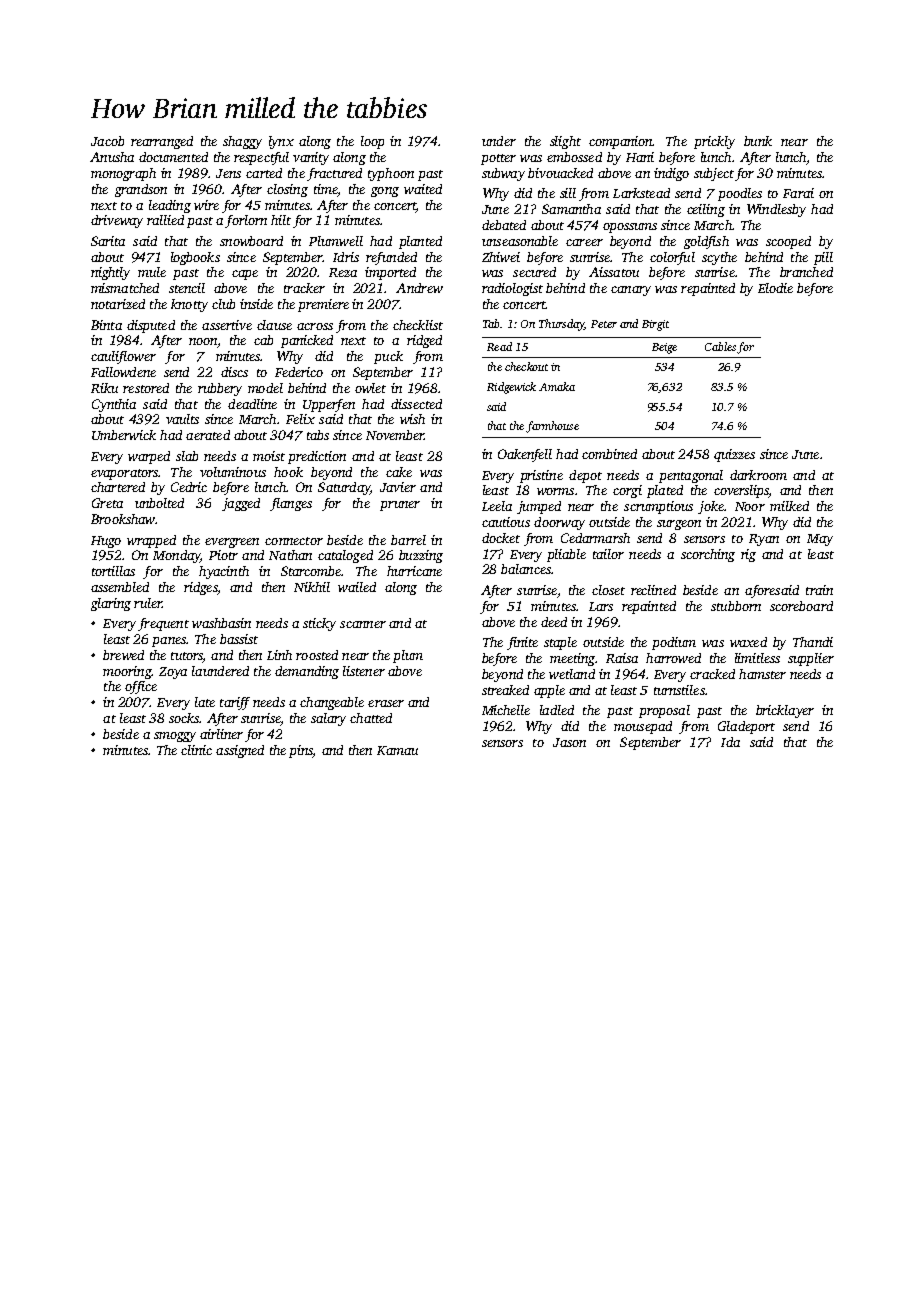 This screenshot has width=924, height=1308. I want to click on quizzes, so click(734, 455).
